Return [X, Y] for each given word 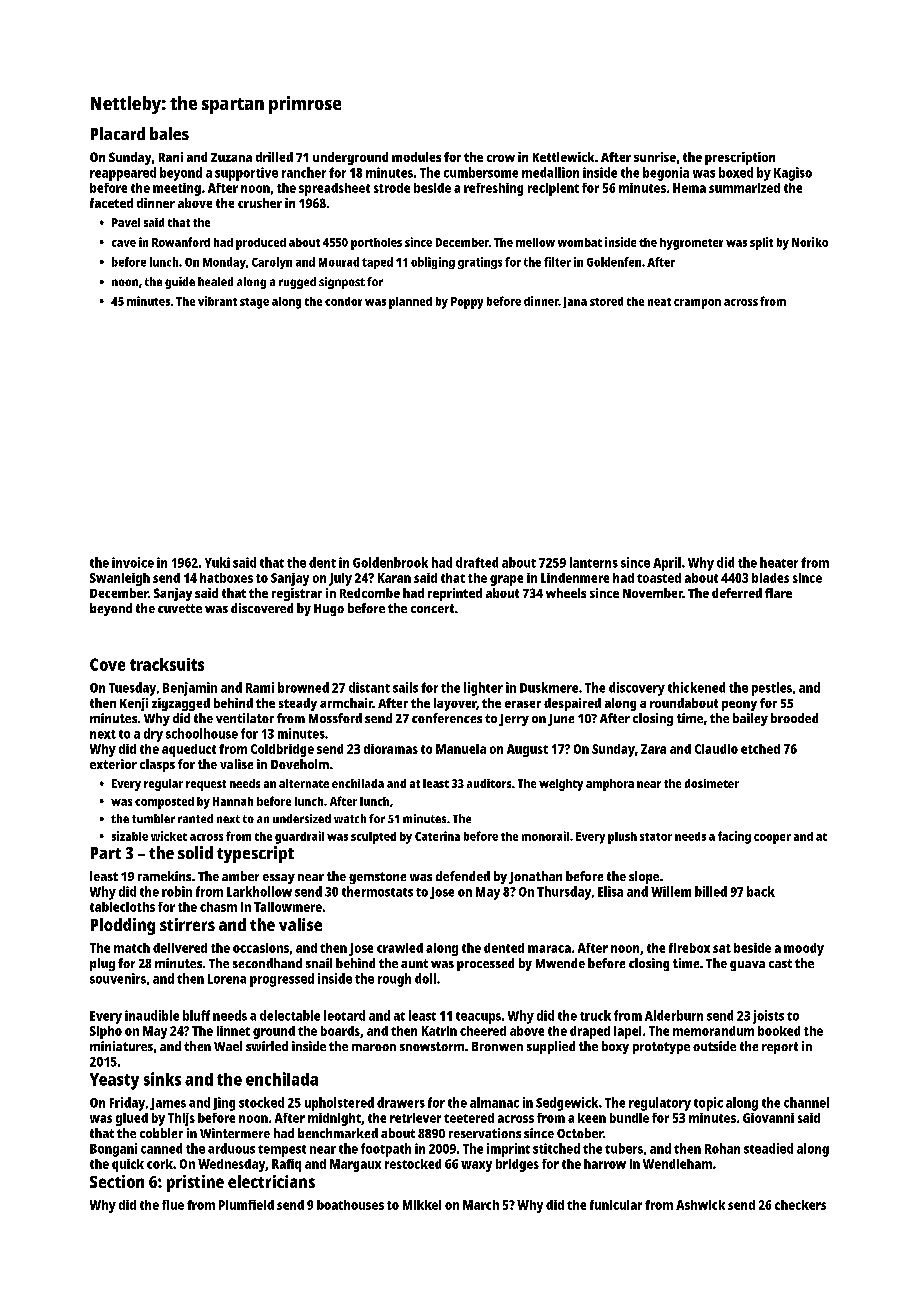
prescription [740, 158]
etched [760, 749]
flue [173, 1205]
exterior [113, 764]
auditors [489, 783]
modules [416, 157]
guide [180, 283]
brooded [794, 718]
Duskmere [549, 687]
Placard [118, 133]
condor [343, 301]
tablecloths [122, 907]
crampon [697, 304]
